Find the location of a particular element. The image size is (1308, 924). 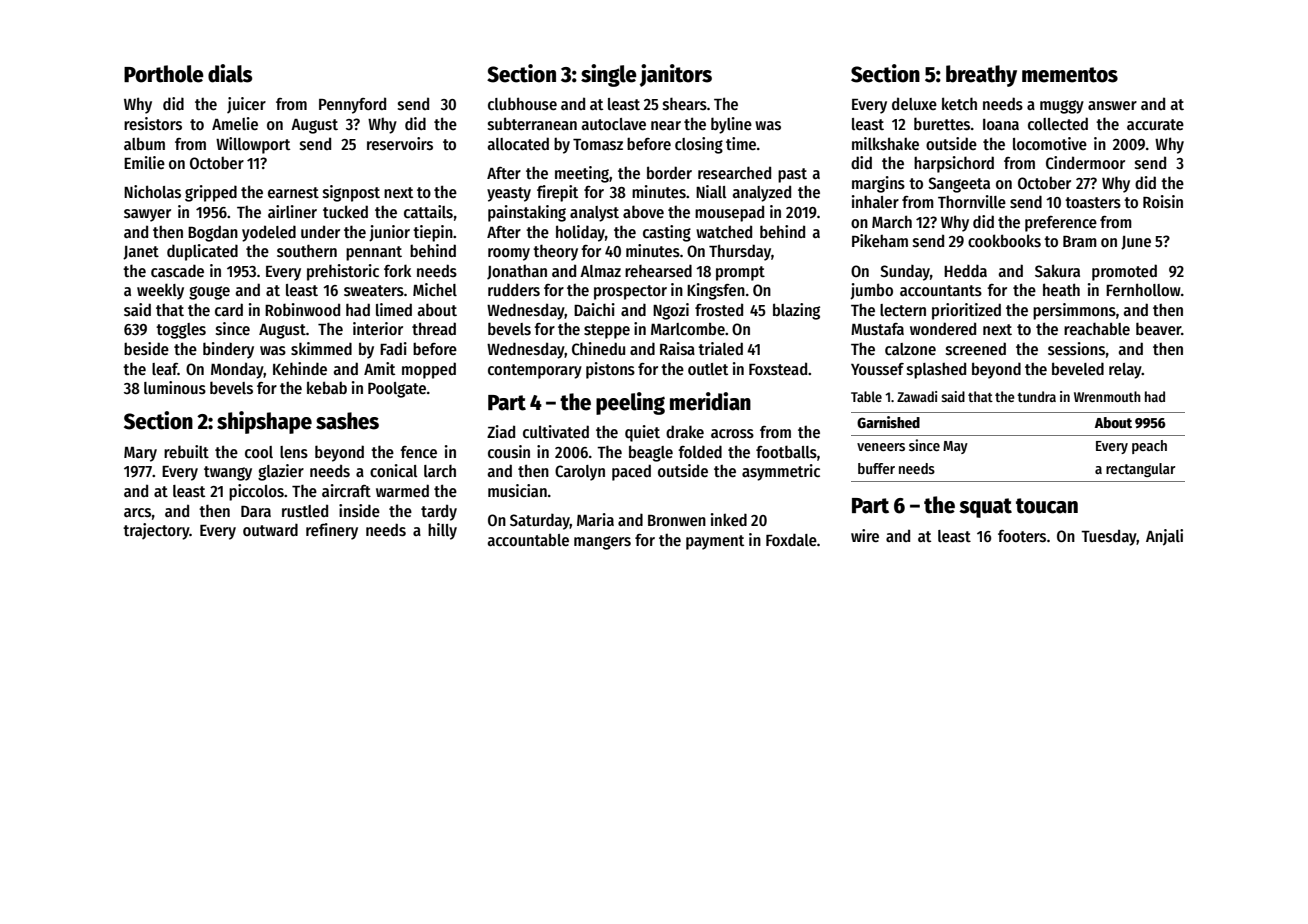

tundra is located at coordinates (1036, 396).
